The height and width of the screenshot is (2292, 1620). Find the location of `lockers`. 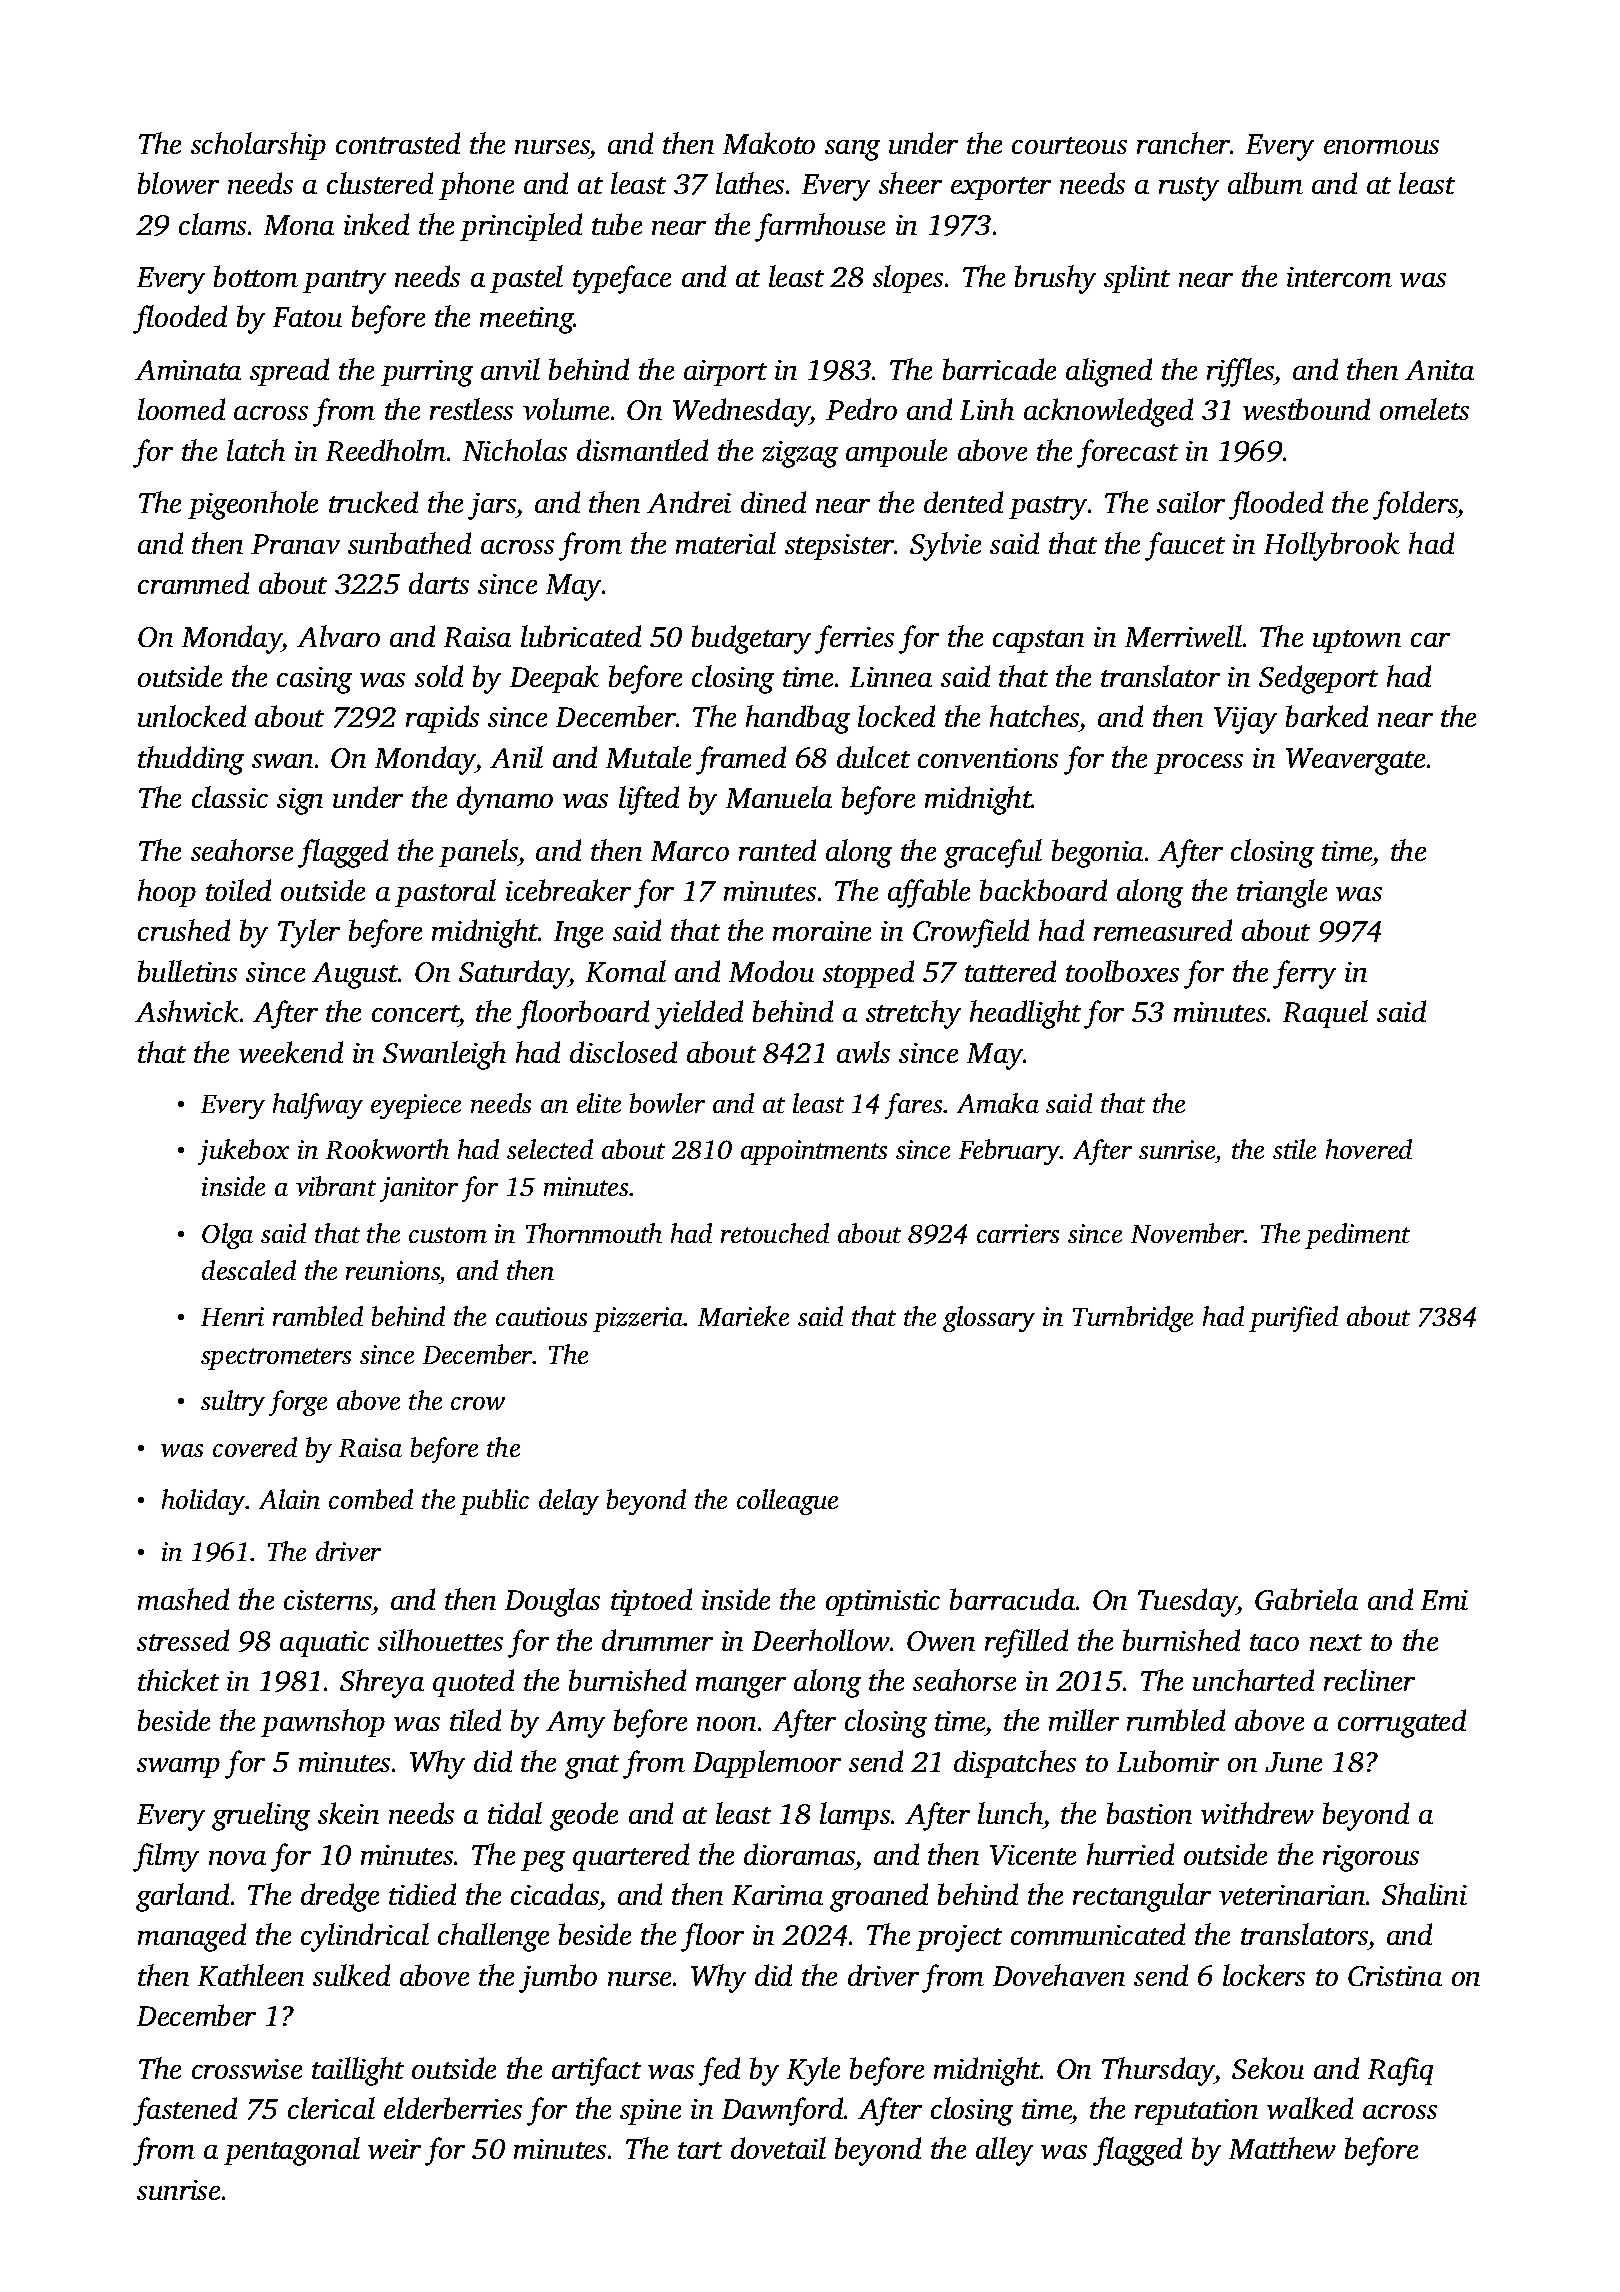

lockers is located at coordinates (1264, 1975).
